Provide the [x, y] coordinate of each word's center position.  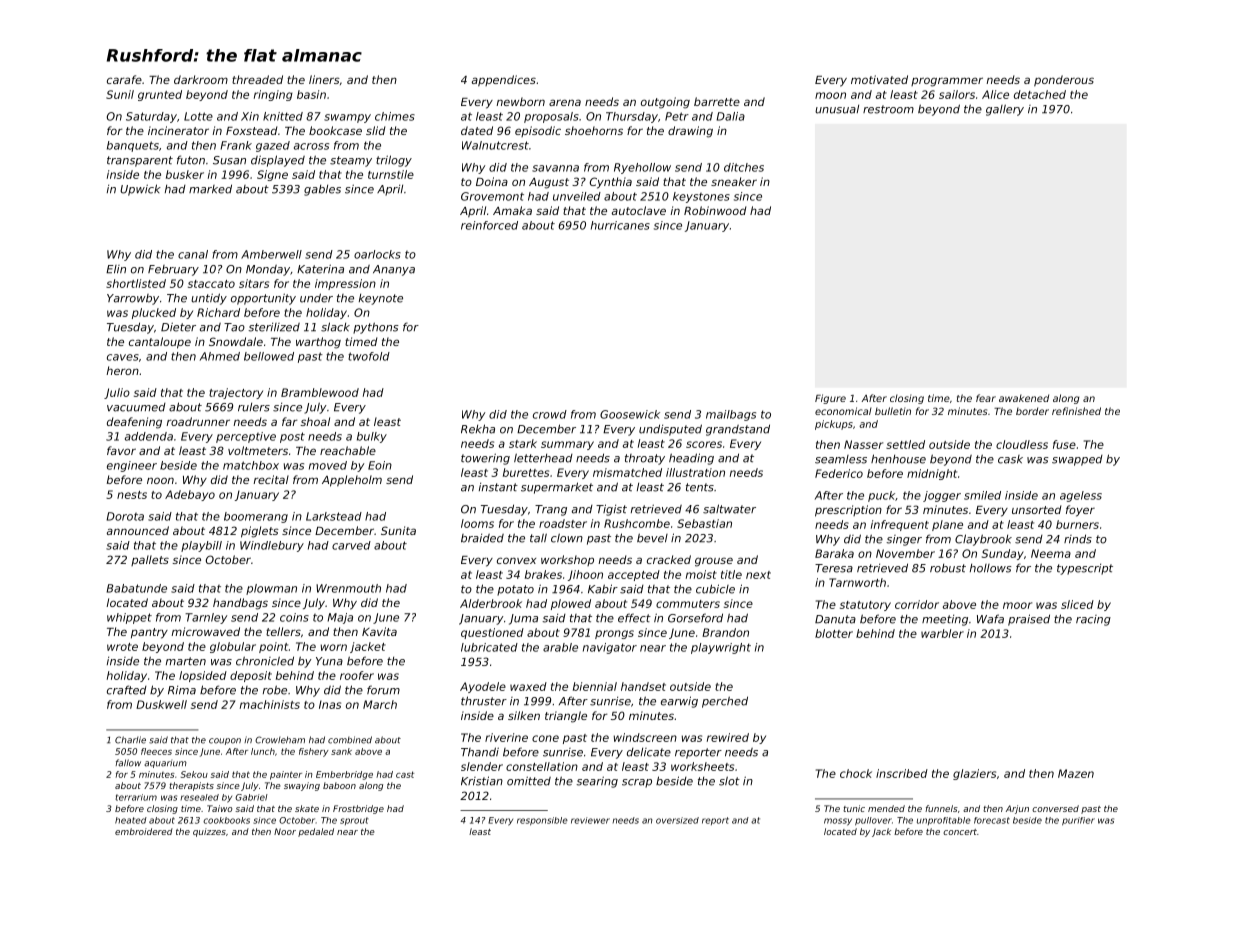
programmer [947, 82]
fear [986, 398]
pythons [376, 328]
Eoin [380, 465]
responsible [542, 821]
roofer [357, 675]
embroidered [144, 831]
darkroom [201, 79]
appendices [504, 81]
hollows [991, 568]
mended [886, 808]
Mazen [1076, 773]
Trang [551, 510]
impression [345, 284]
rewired [728, 737]
